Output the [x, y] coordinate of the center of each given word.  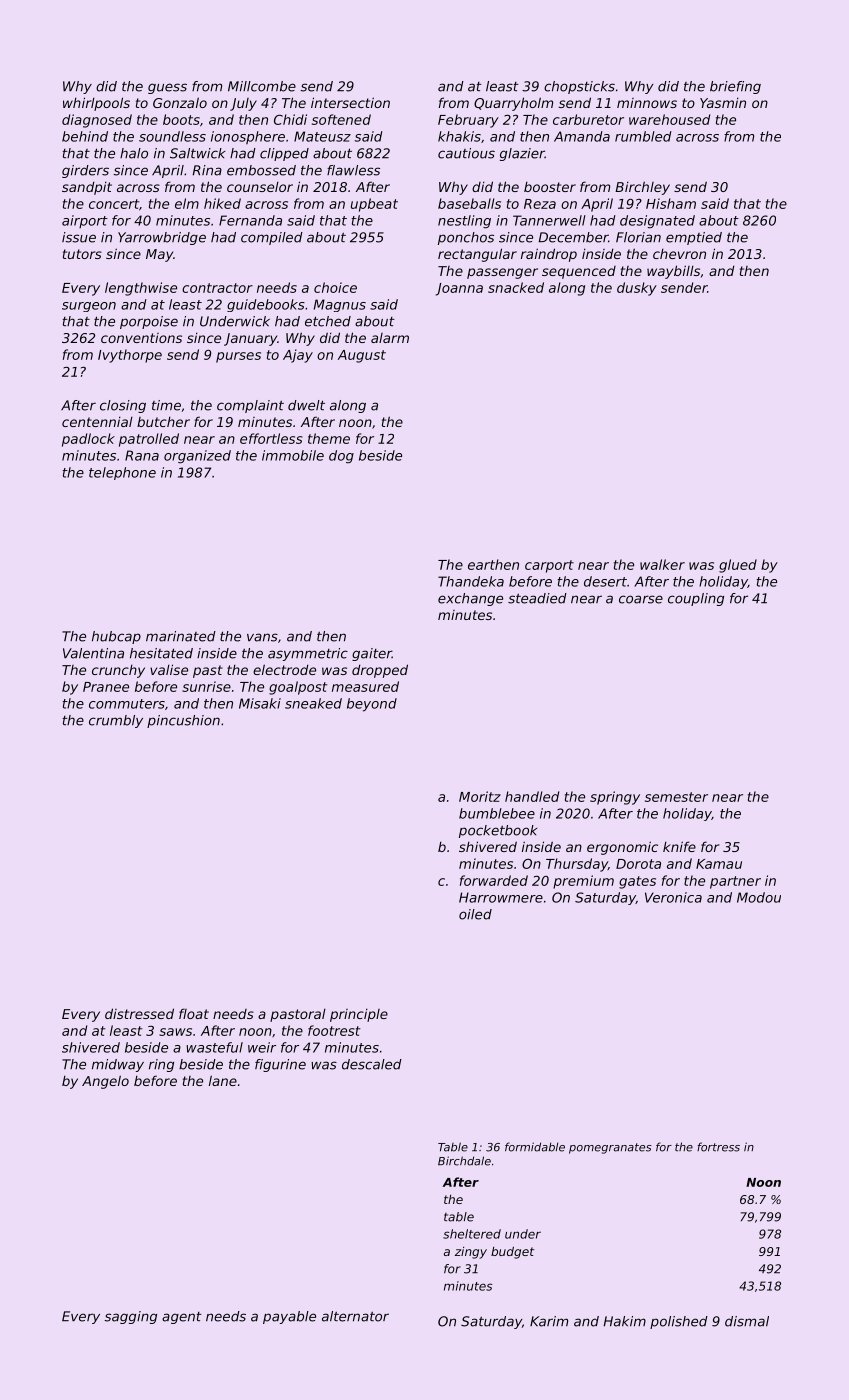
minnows [647, 103]
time [166, 405]
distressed [139, 1013]
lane [223, 1080]
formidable [535, 1147]
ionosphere [248, 137]
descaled [372, 1064]
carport [549, 566]
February [468, 121]
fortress [718, 1147]
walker [662, 564]
